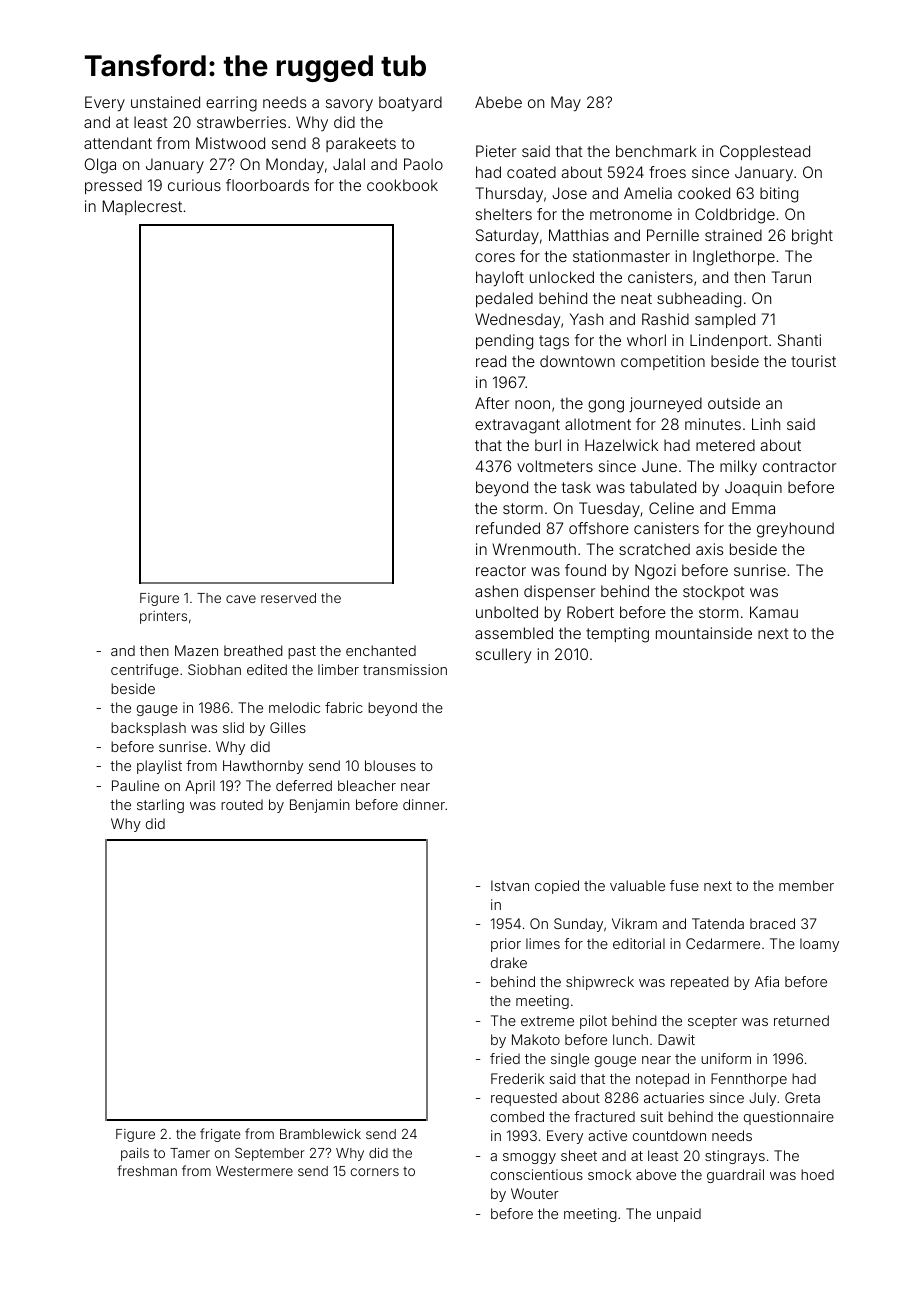 Image resolution: width=924 pixels, height=1314 pixels. Describe the element at coordinates (735, 216) in the image. I see `Coldbridge` at that location.
